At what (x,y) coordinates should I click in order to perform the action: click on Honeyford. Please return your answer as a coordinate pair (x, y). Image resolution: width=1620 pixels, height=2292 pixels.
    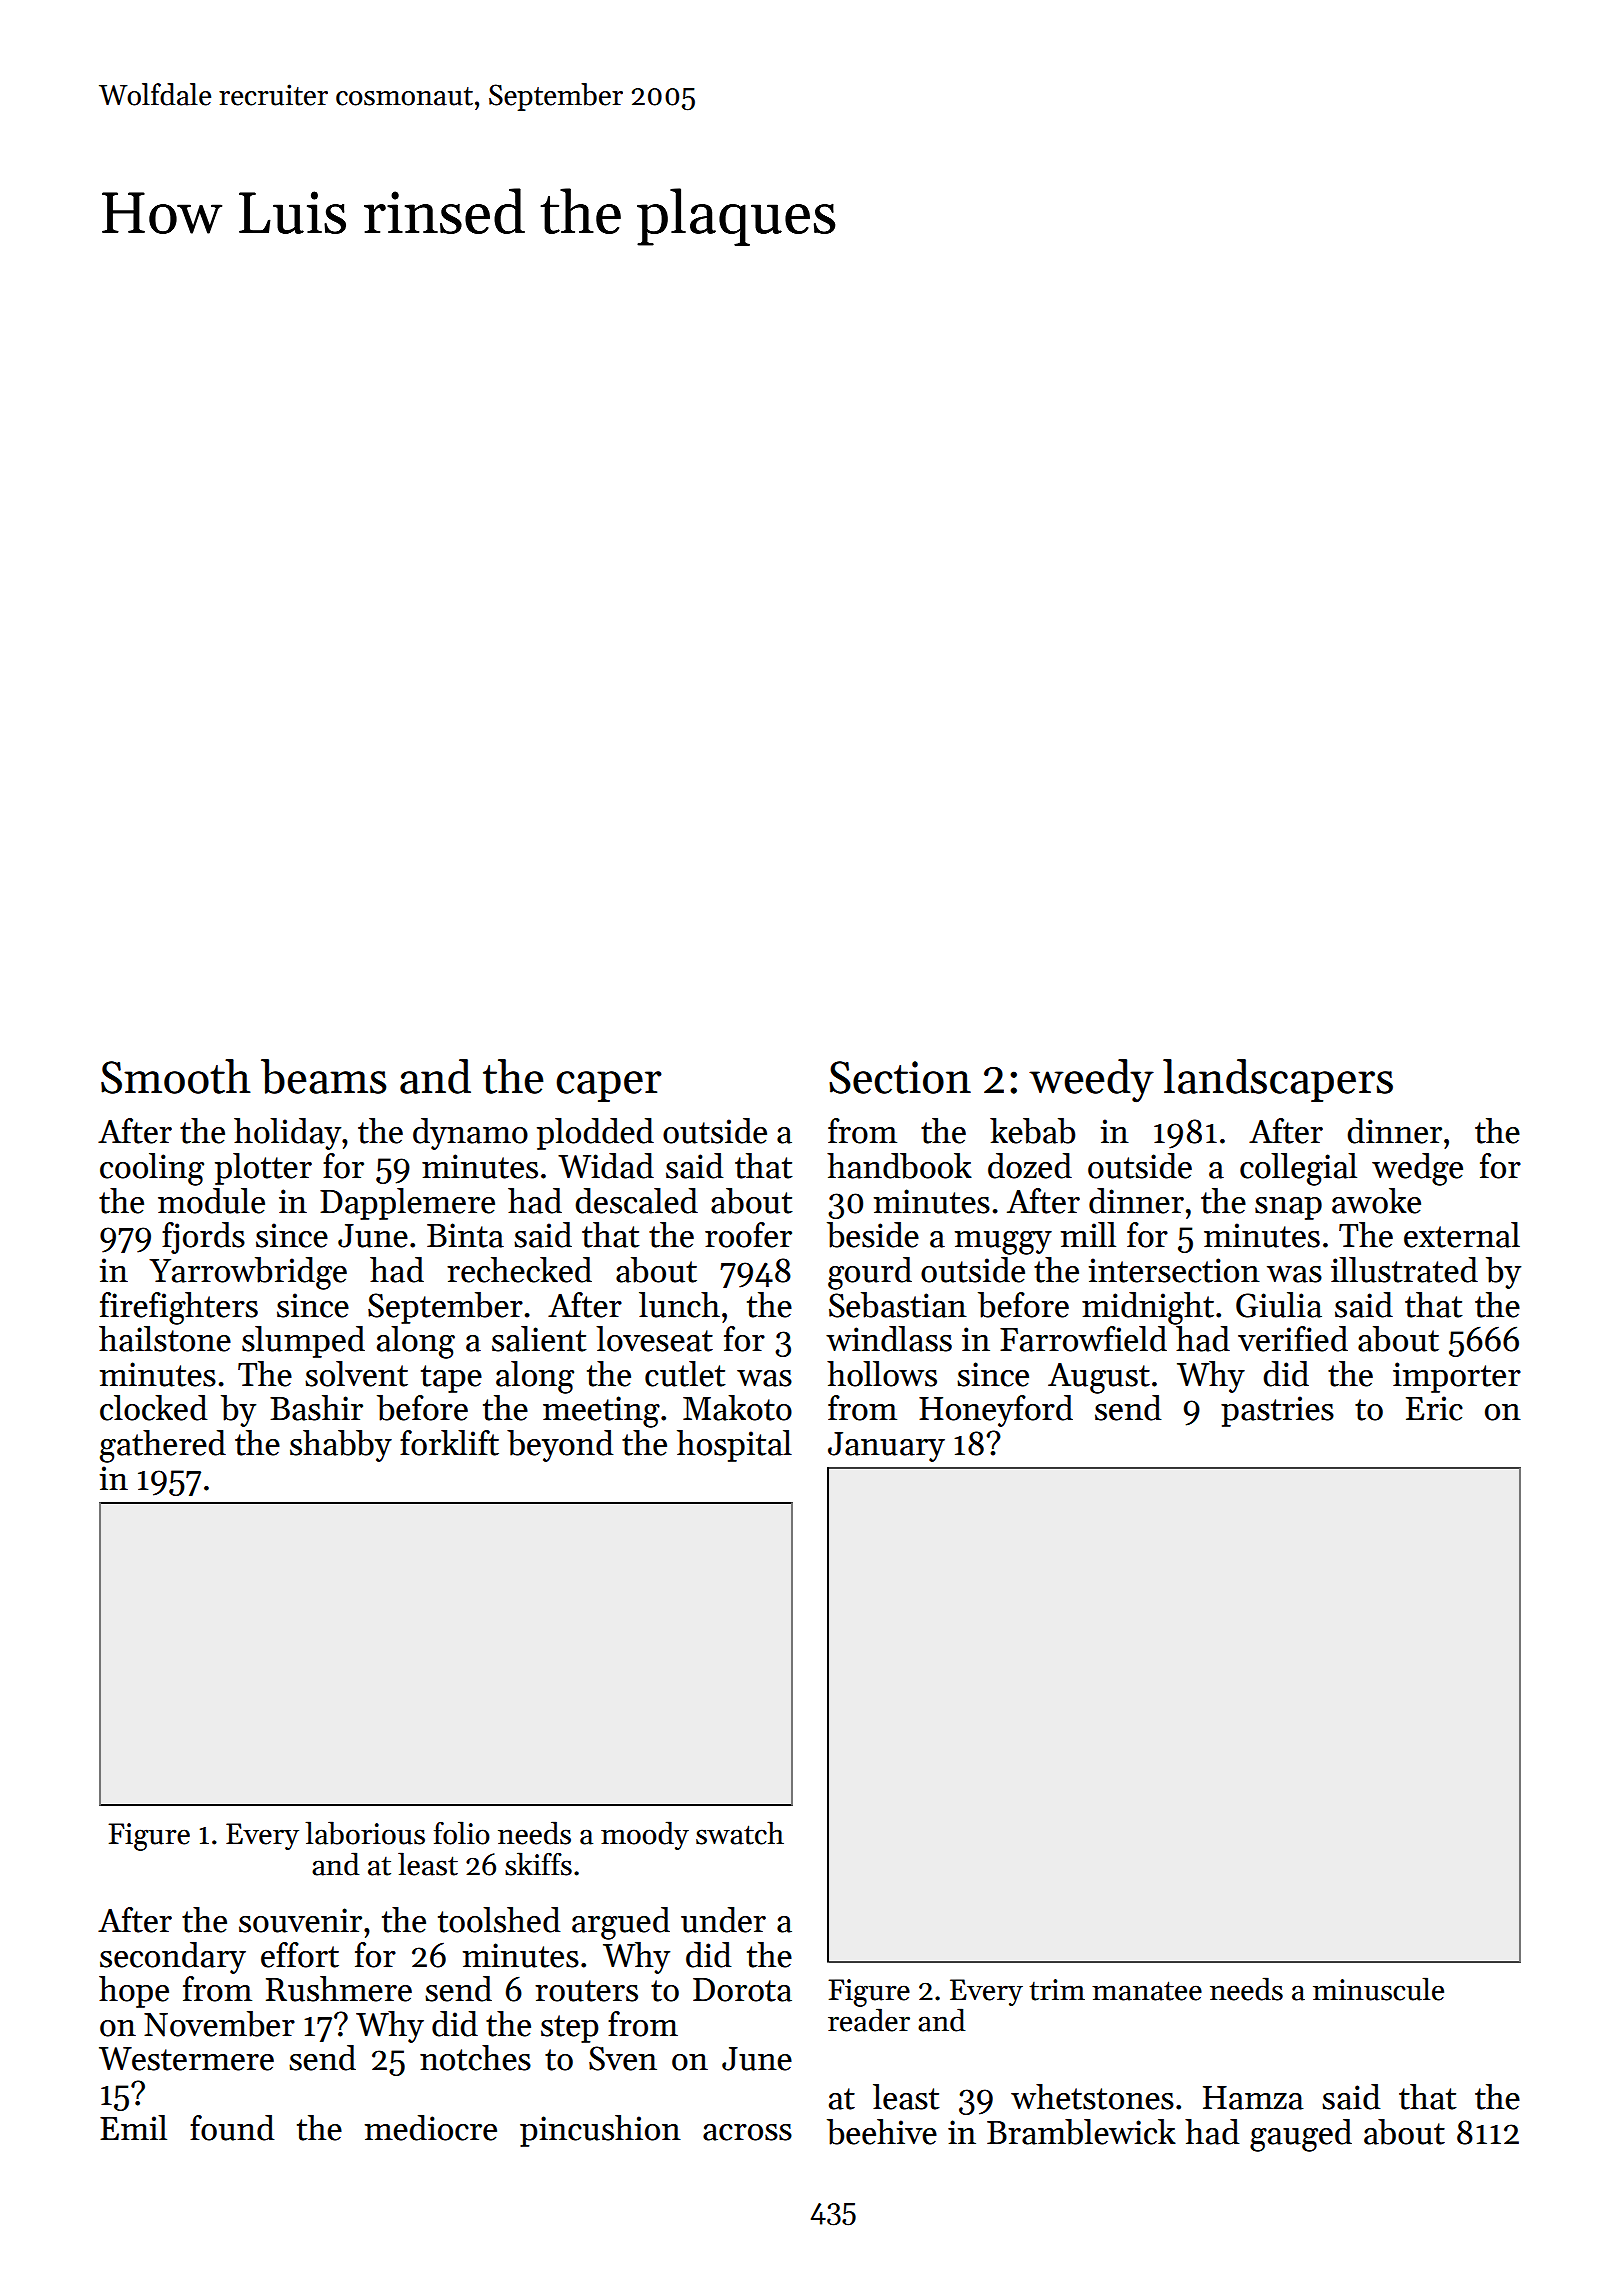
    Looking at the image, I should click on (996, 1411).
